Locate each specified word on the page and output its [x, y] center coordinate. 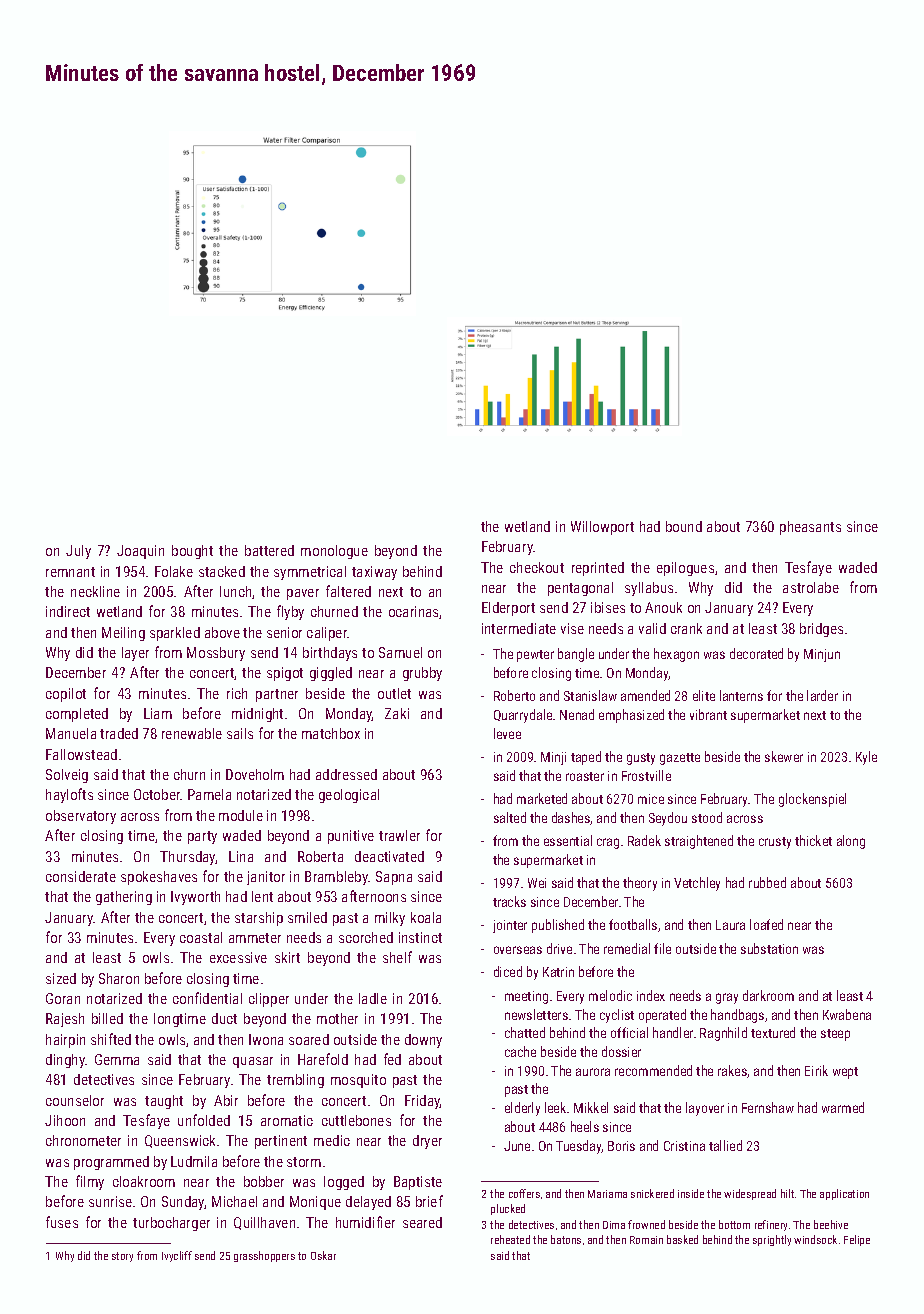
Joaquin [140, 552]
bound [684, 526]
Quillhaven [264, 1223]
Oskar [323, 1255]
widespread [750, 1194]
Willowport [602, 528]
